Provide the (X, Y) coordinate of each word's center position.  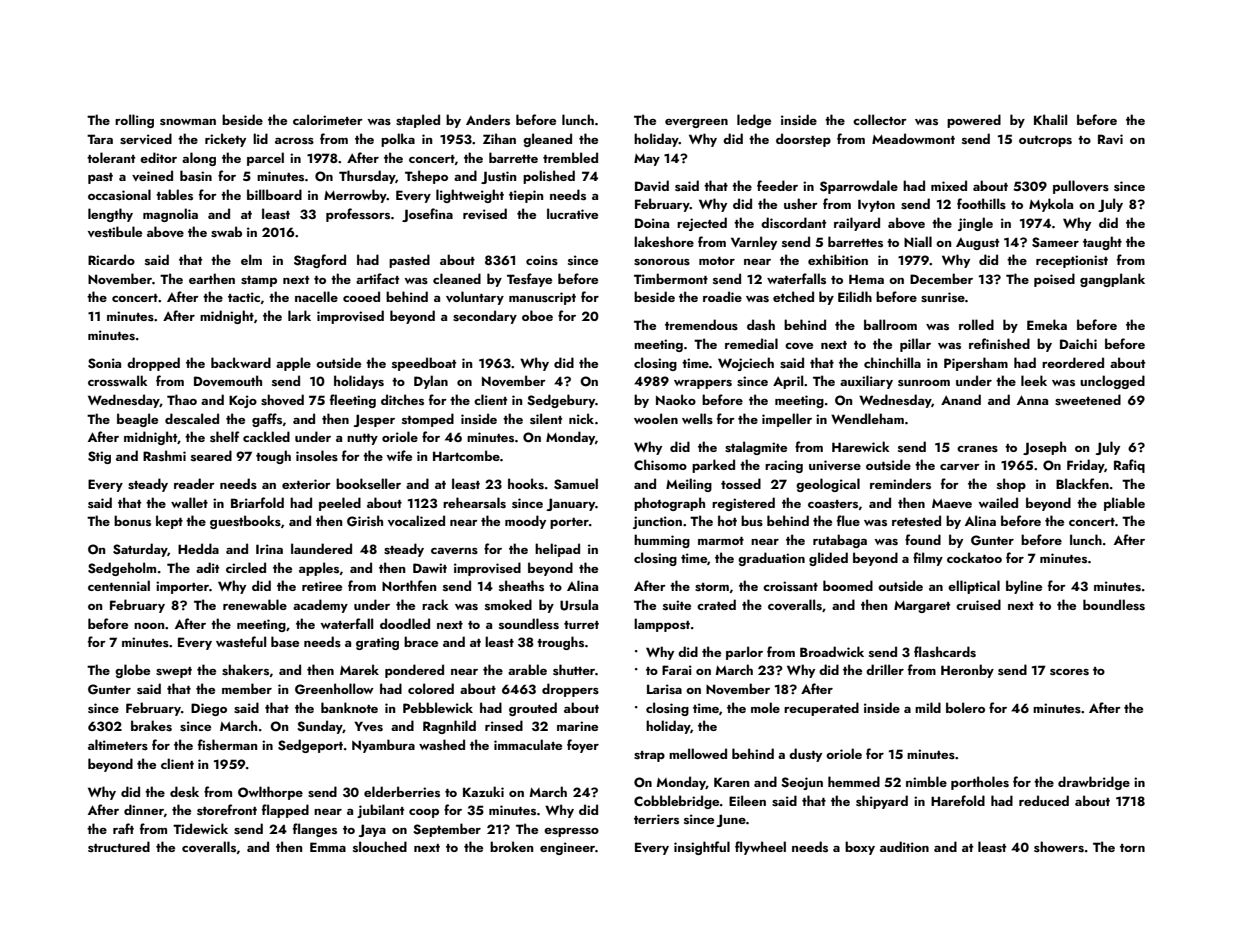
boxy (860, 848)
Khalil (1050, 119)
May (647, 160)
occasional (119, 194)
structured (119, 846)
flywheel (760, 848)
